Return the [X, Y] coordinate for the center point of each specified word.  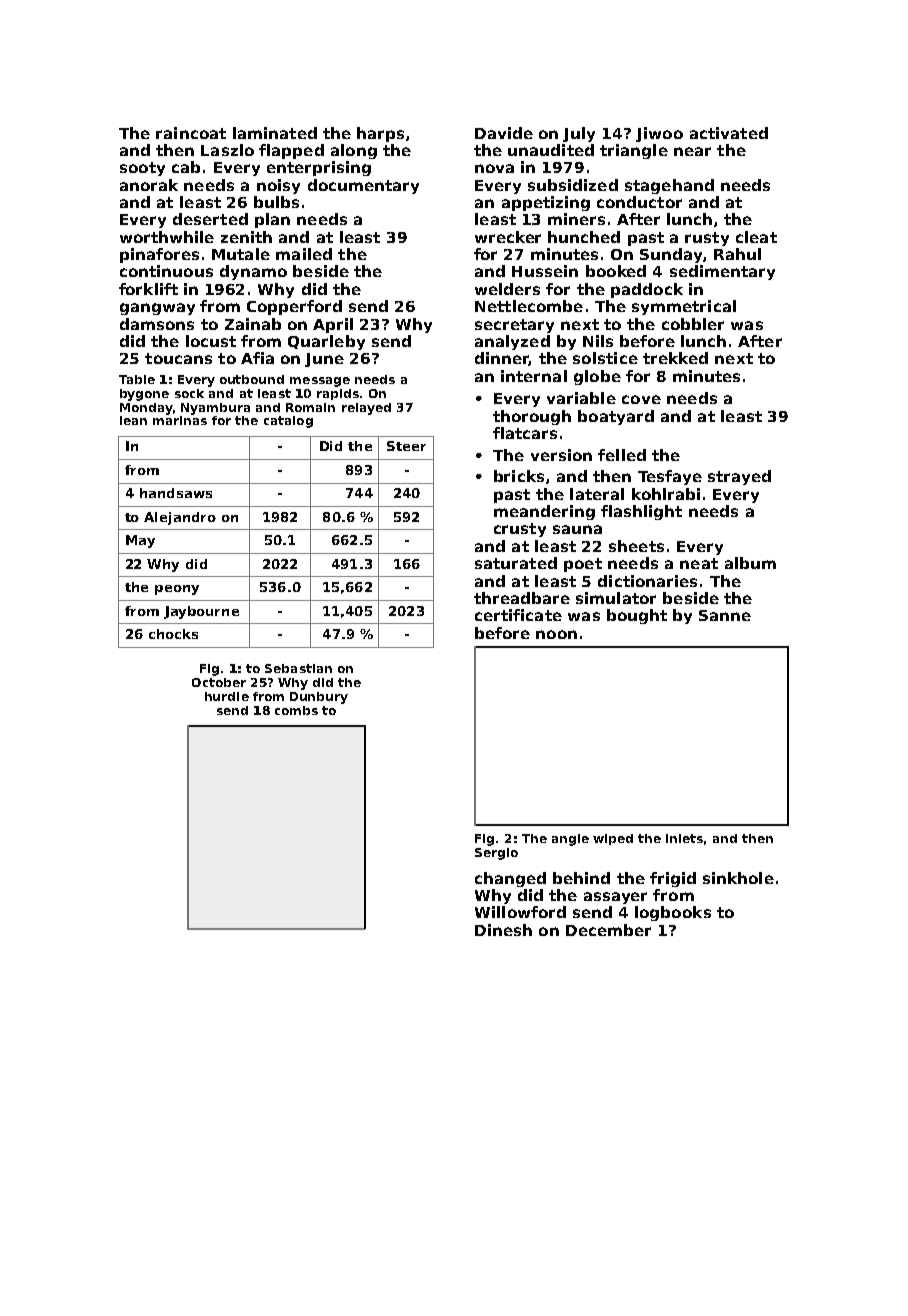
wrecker [508, 237]
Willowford [520, 912]
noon [556, 634]
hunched [584, 237]
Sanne [725, 615]
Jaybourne [201, 612]
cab [186, 167]
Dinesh [503, 930]
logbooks [673, 913]
